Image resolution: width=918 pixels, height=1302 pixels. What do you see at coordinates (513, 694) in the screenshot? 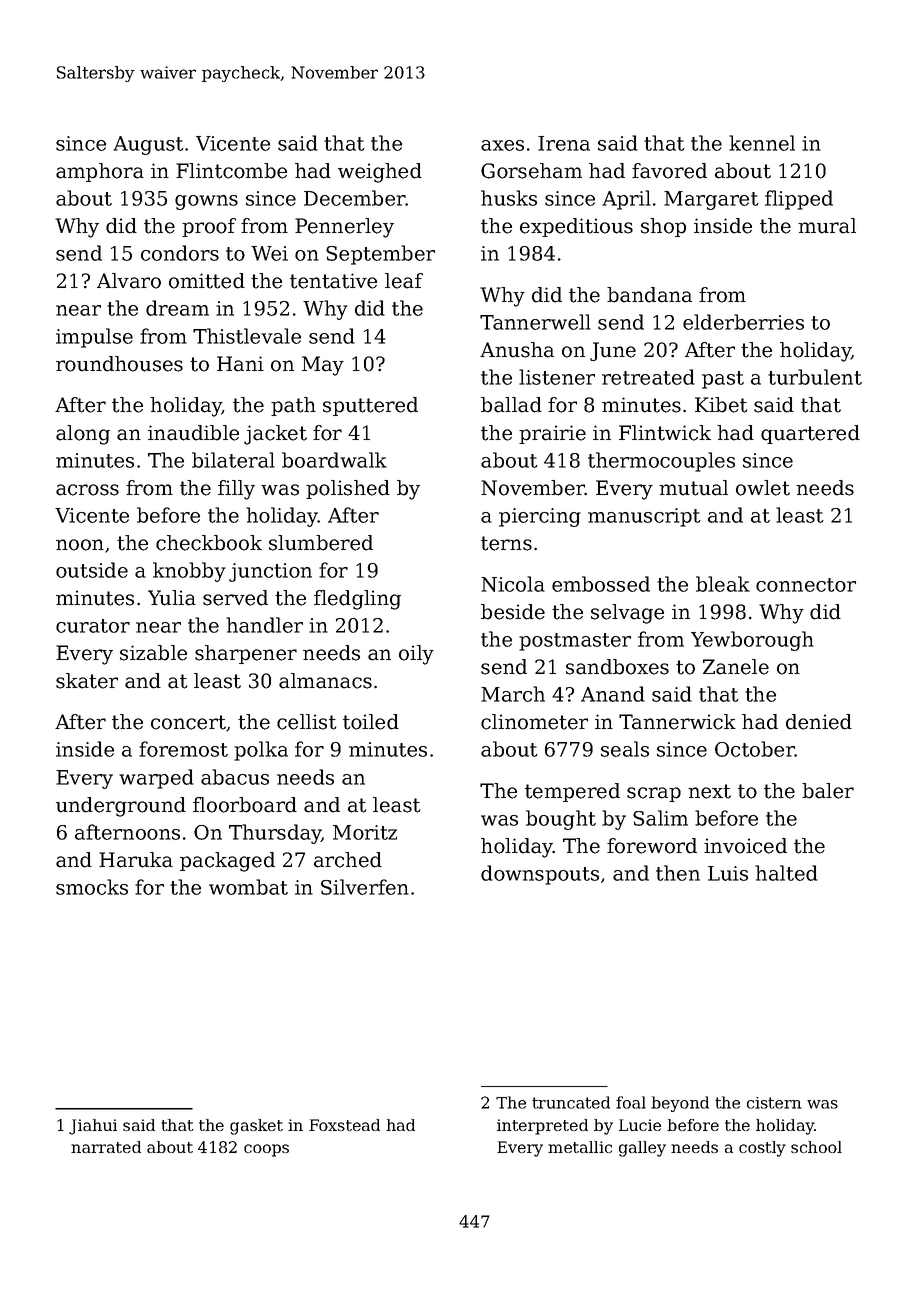
I see `March` at bounding box center [513, 694].
